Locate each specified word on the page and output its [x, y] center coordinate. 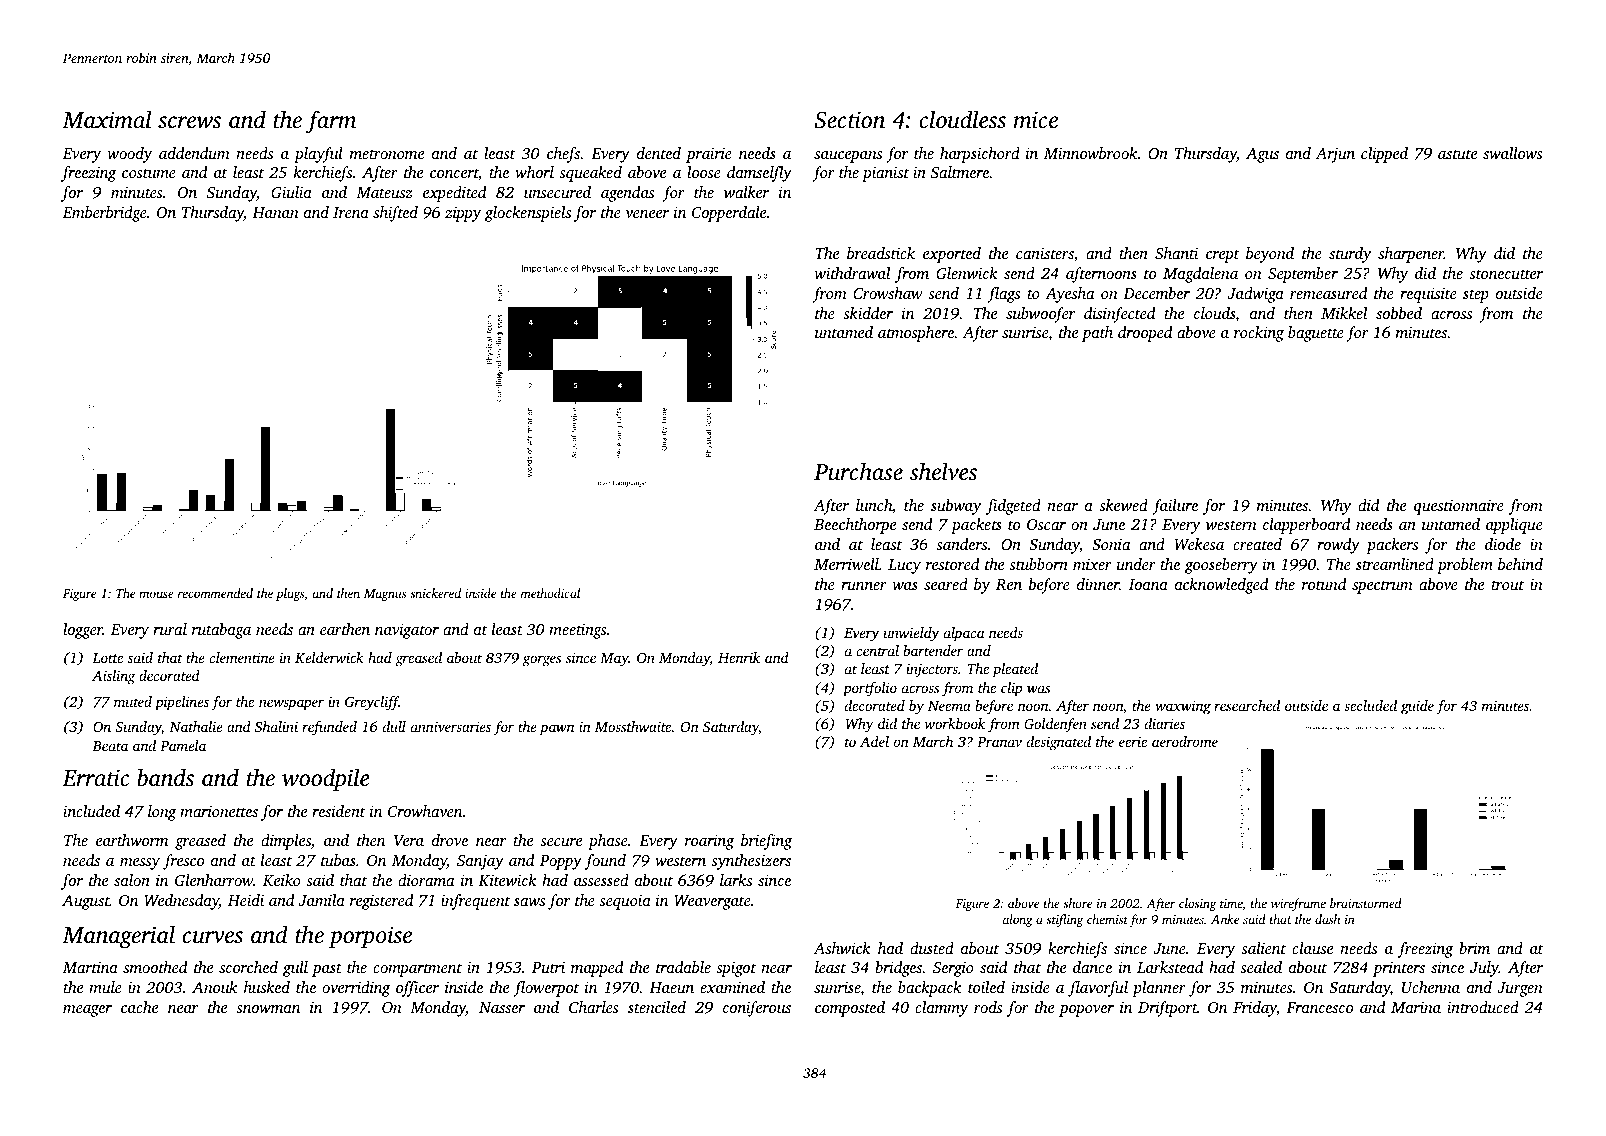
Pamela [183, 745]
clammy [941, 1009]
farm [331, 122]
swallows [1512, 153]
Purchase [858, 471]
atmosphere [916, 334]
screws [189, 122]
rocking [1259, 334]
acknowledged [1221, 586]
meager [87, 1011]
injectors [932, 670]
